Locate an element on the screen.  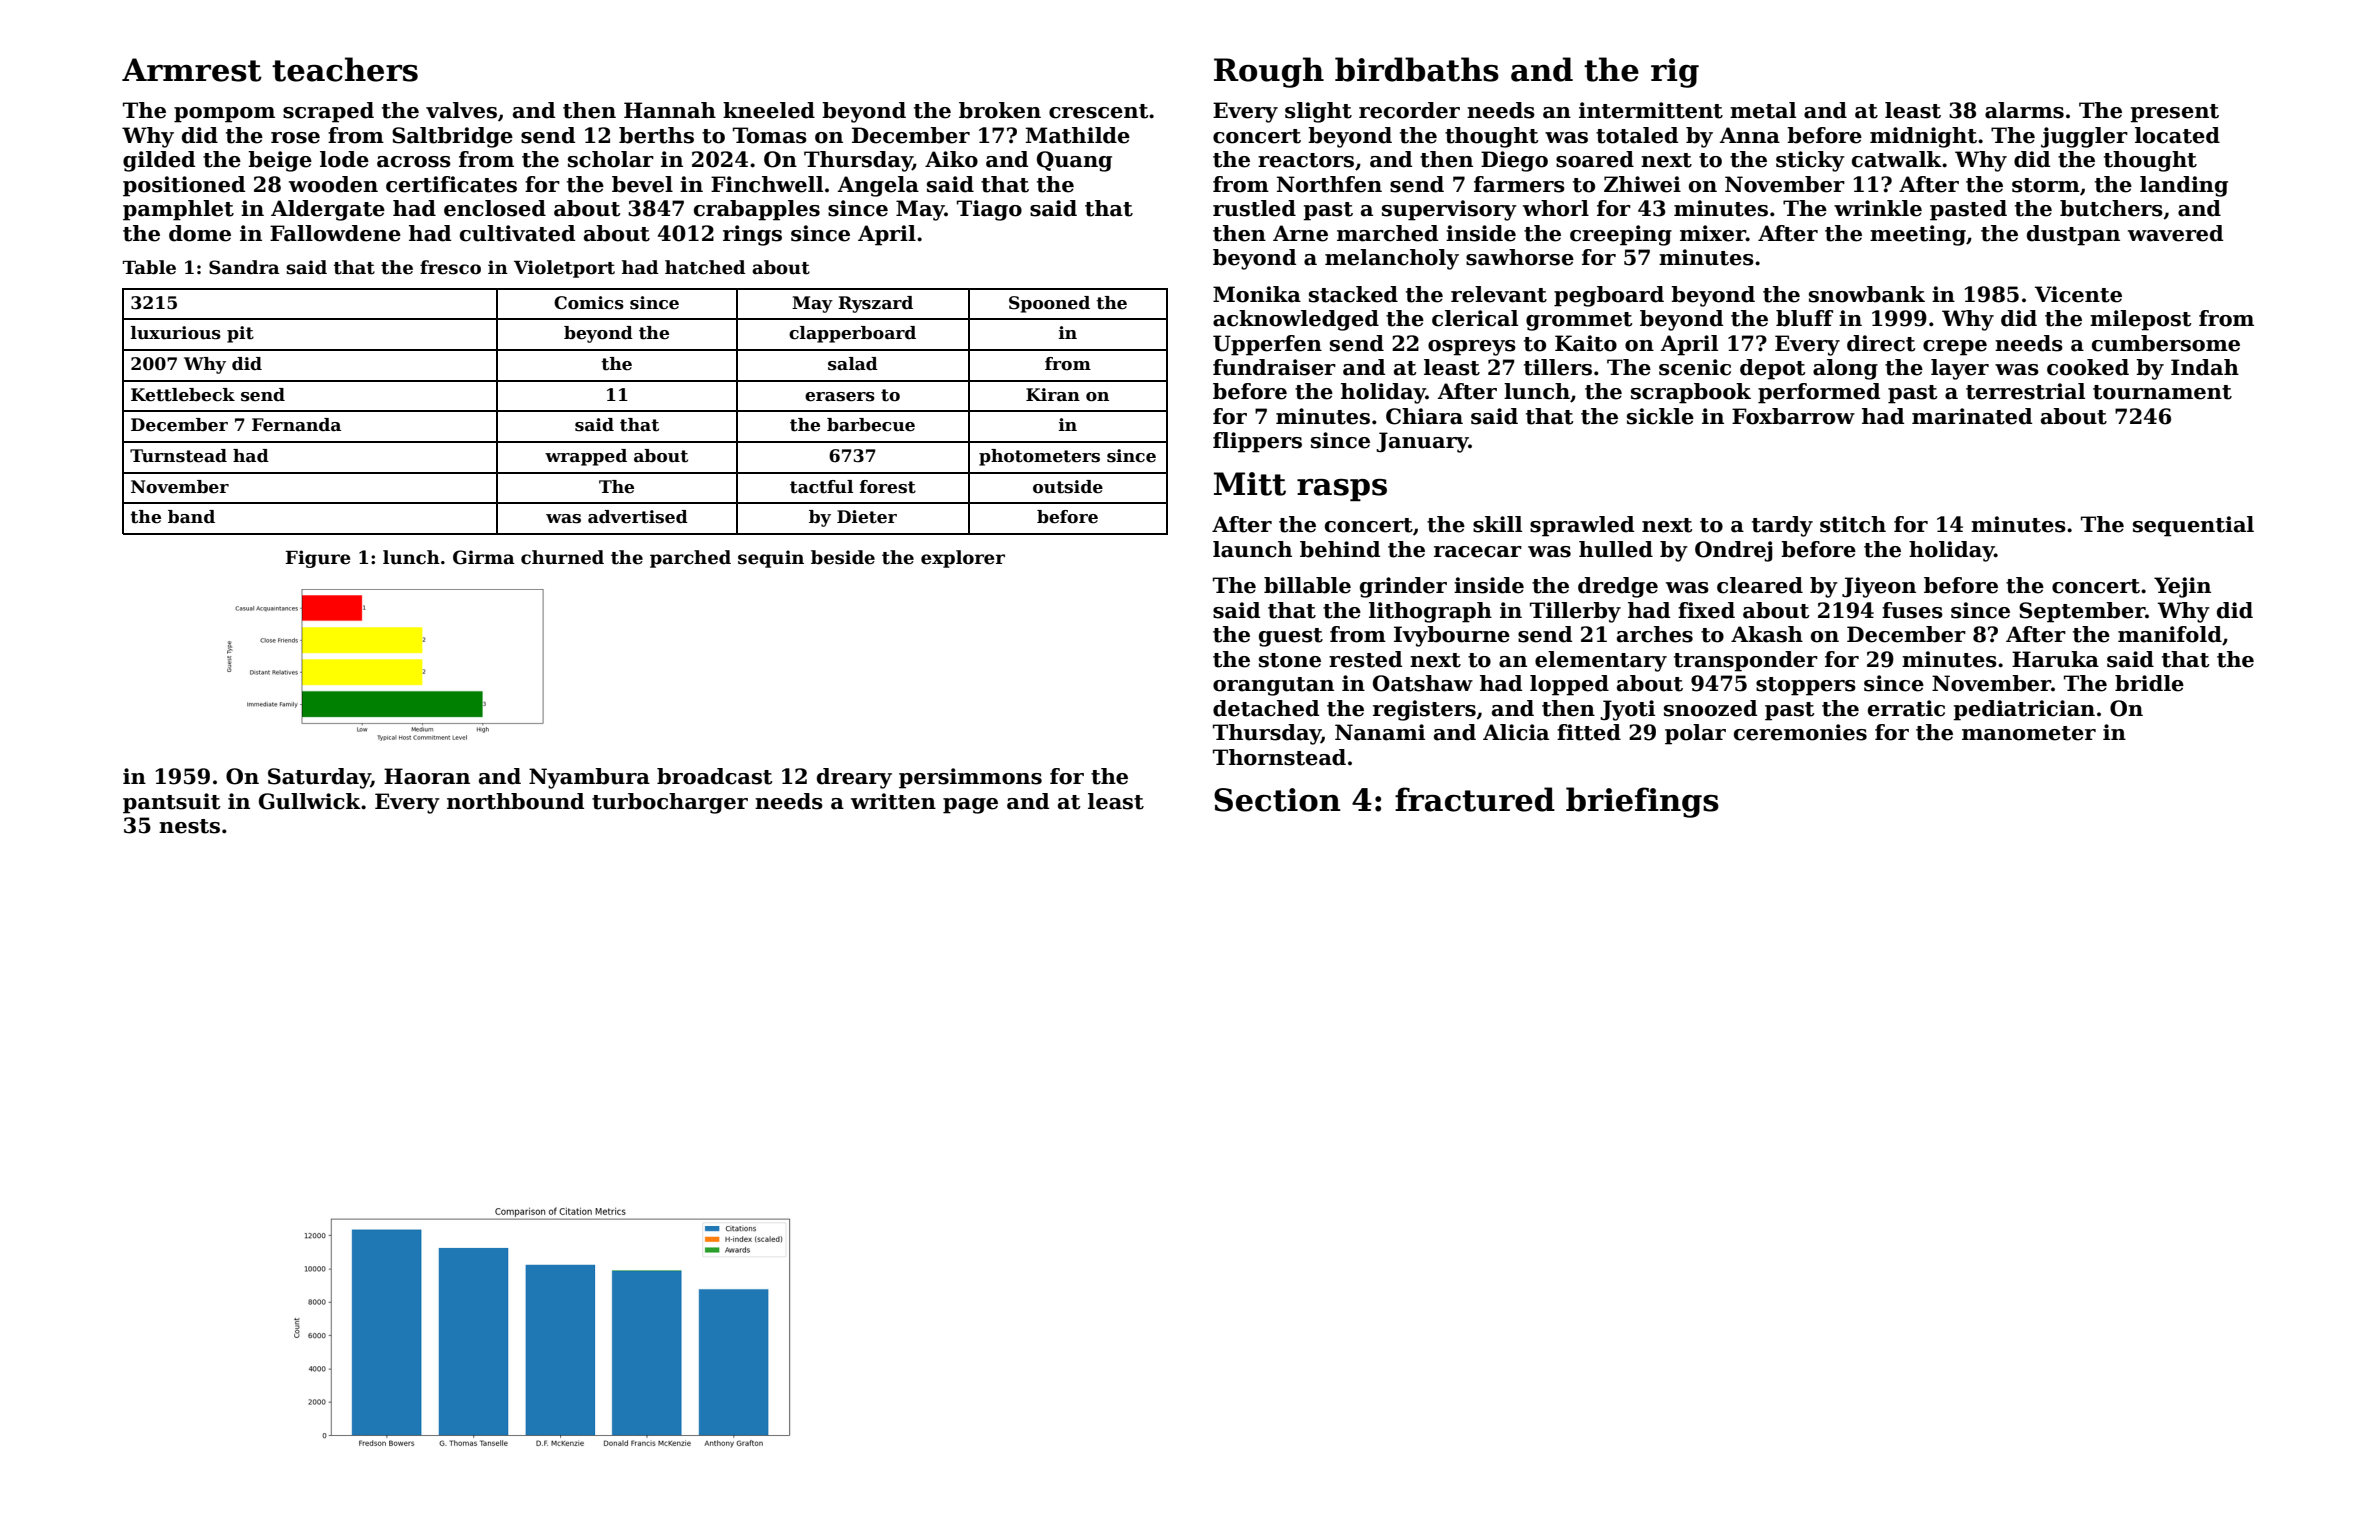
Section is located at coordinates (1277, 800).
